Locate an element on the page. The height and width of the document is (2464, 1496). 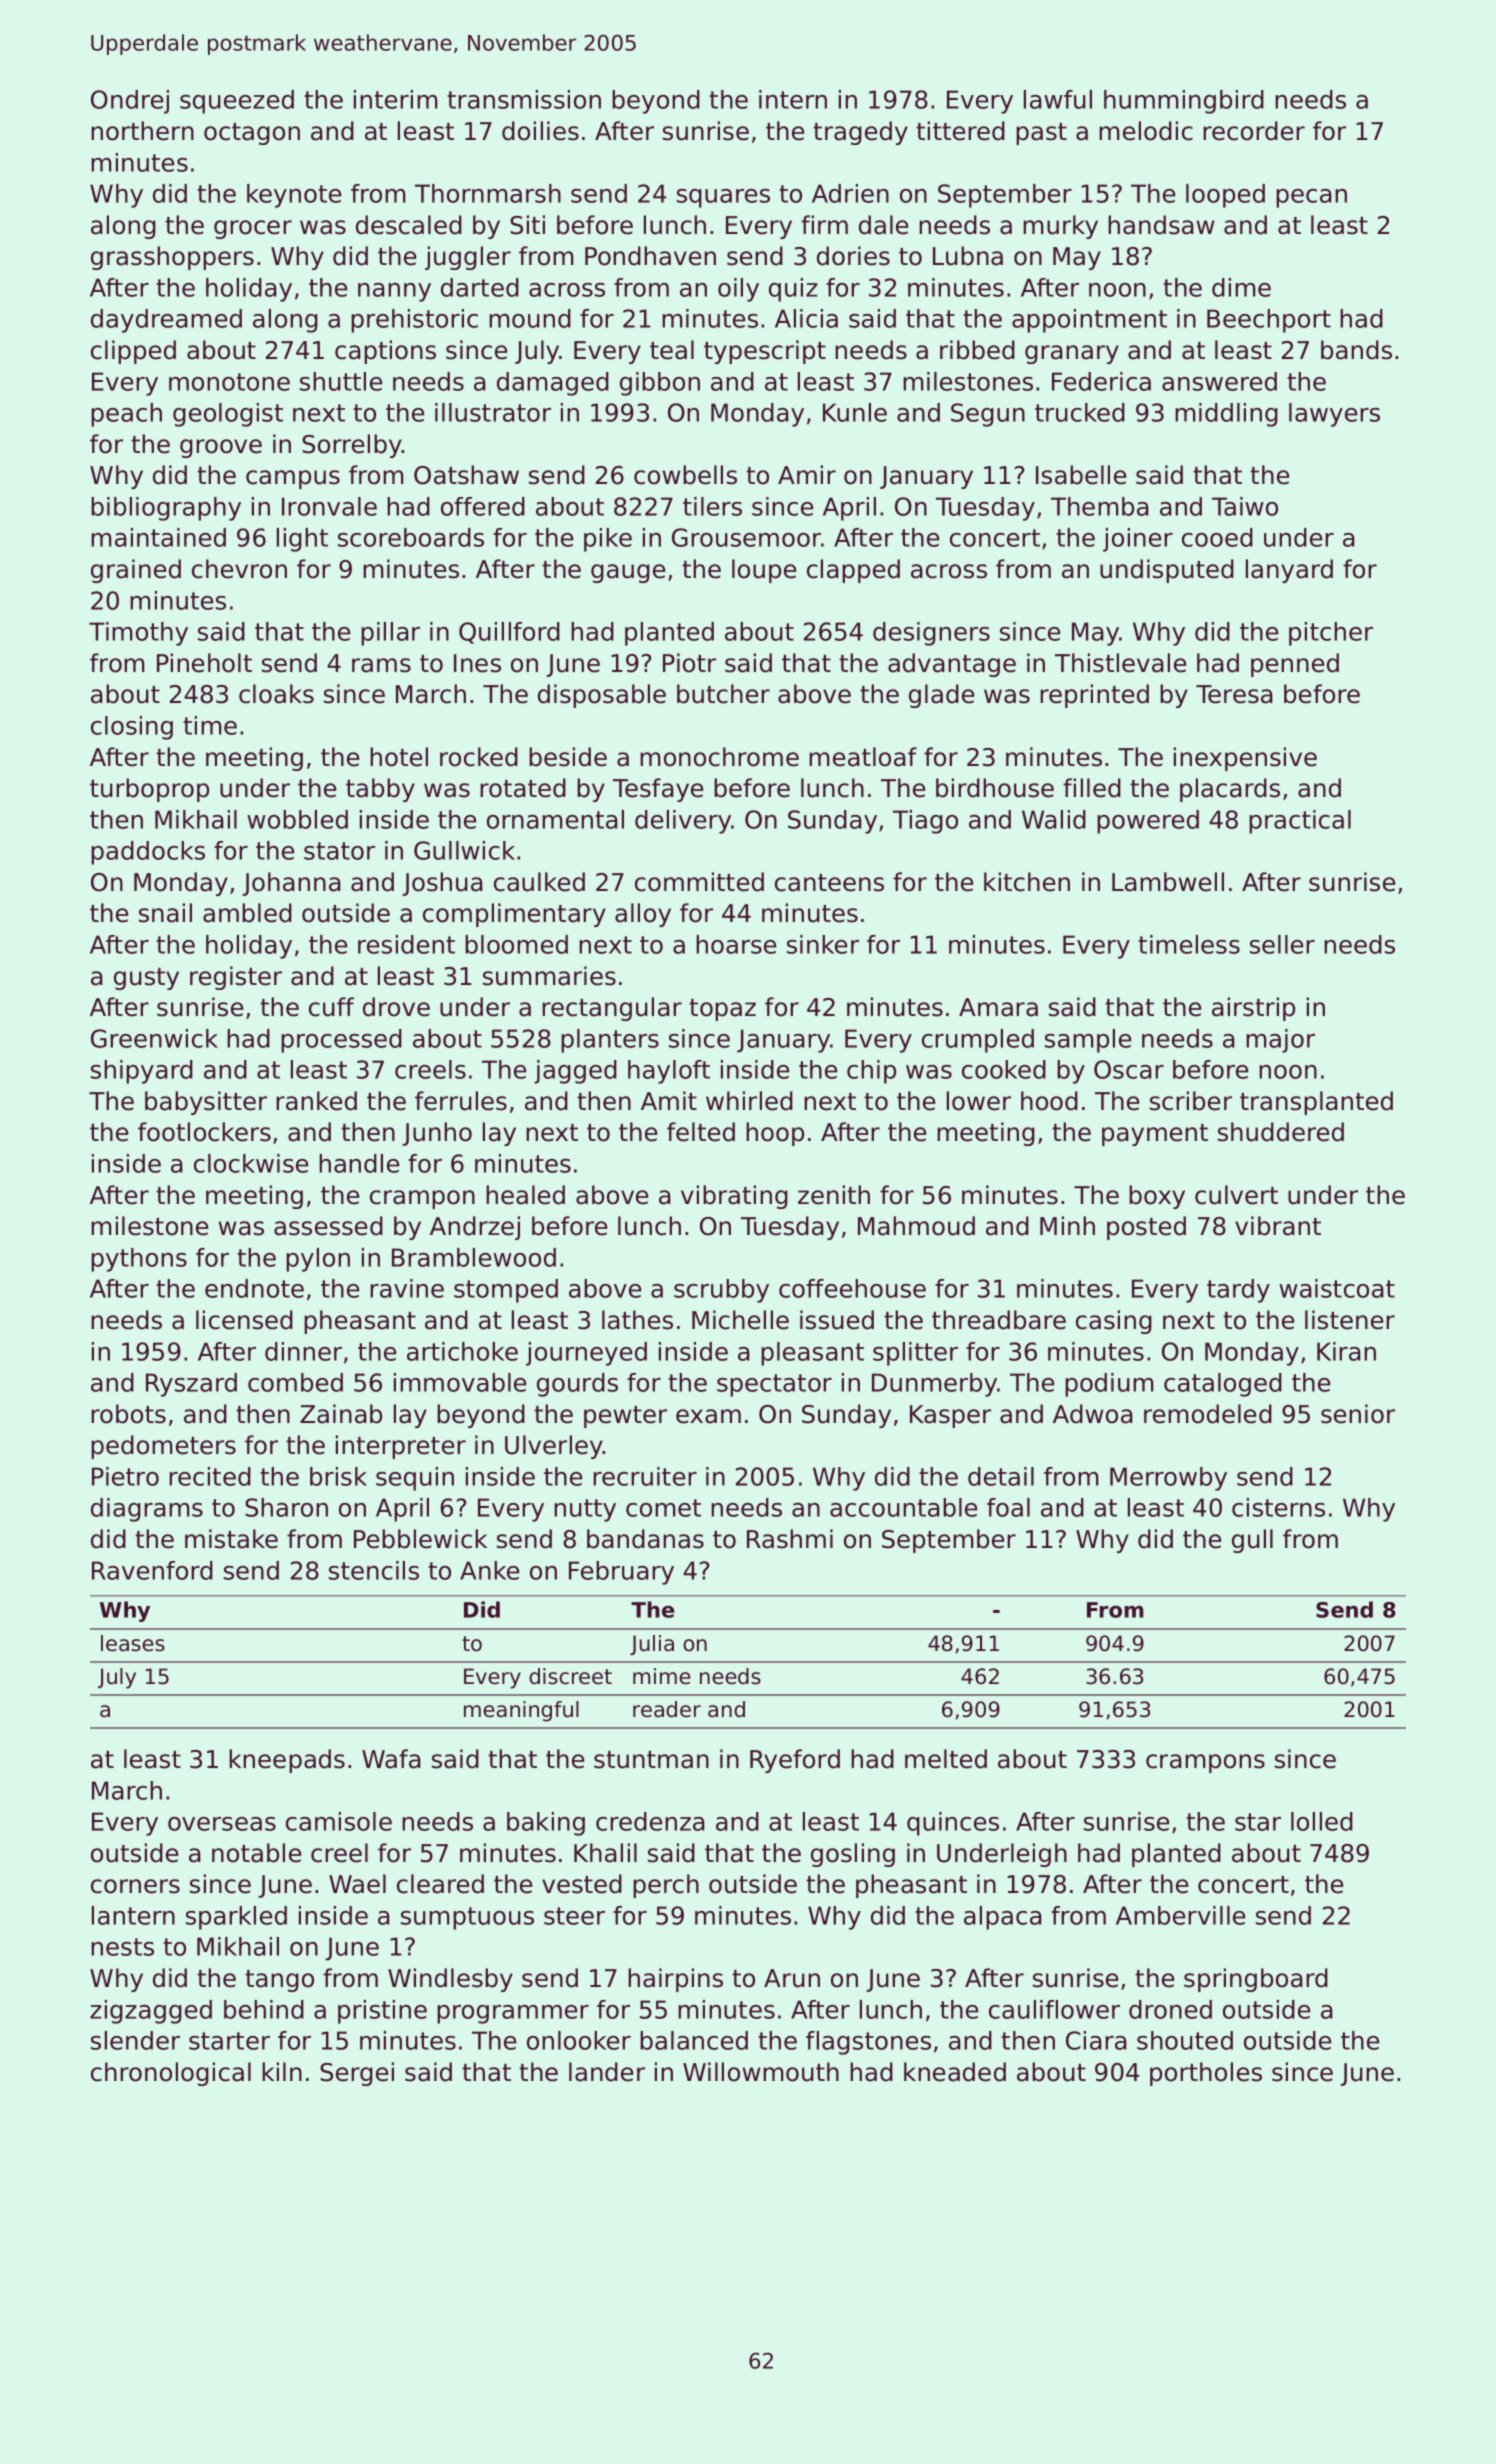
mound is located at coordinates (530, 318).
